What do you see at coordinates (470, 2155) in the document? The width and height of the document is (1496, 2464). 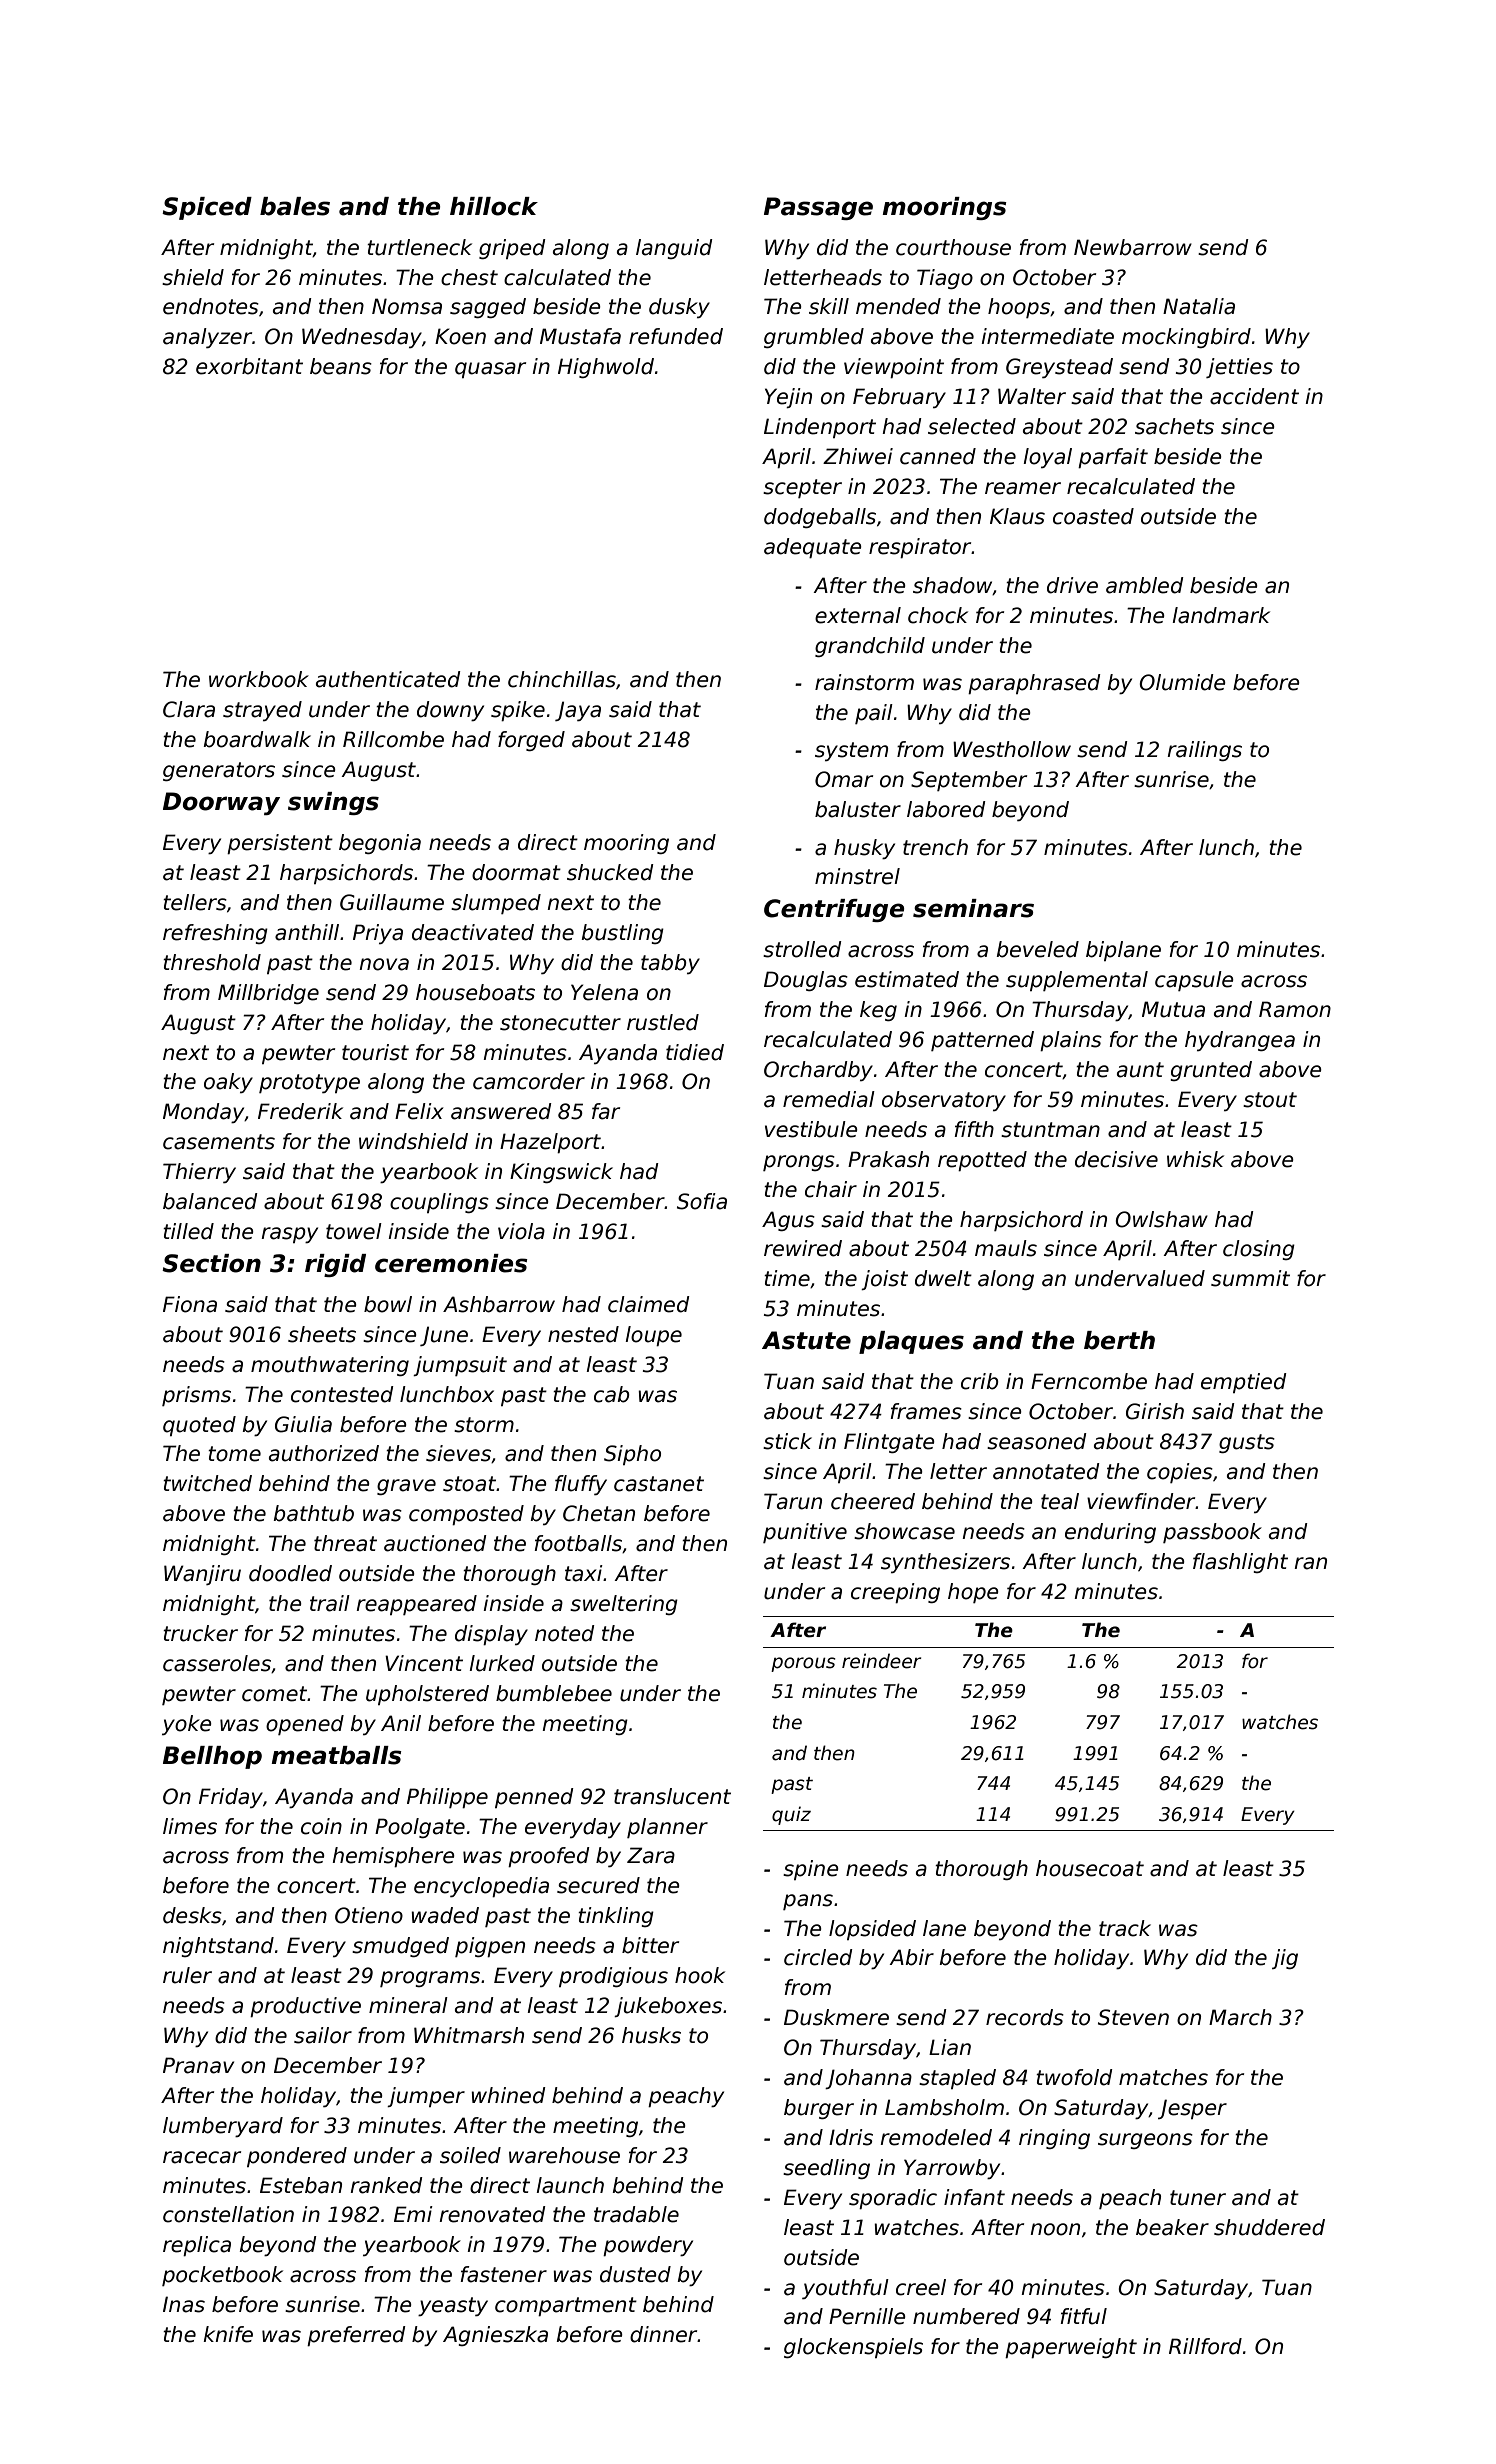 I see `soiled` at bounding box center [470, 2155].
